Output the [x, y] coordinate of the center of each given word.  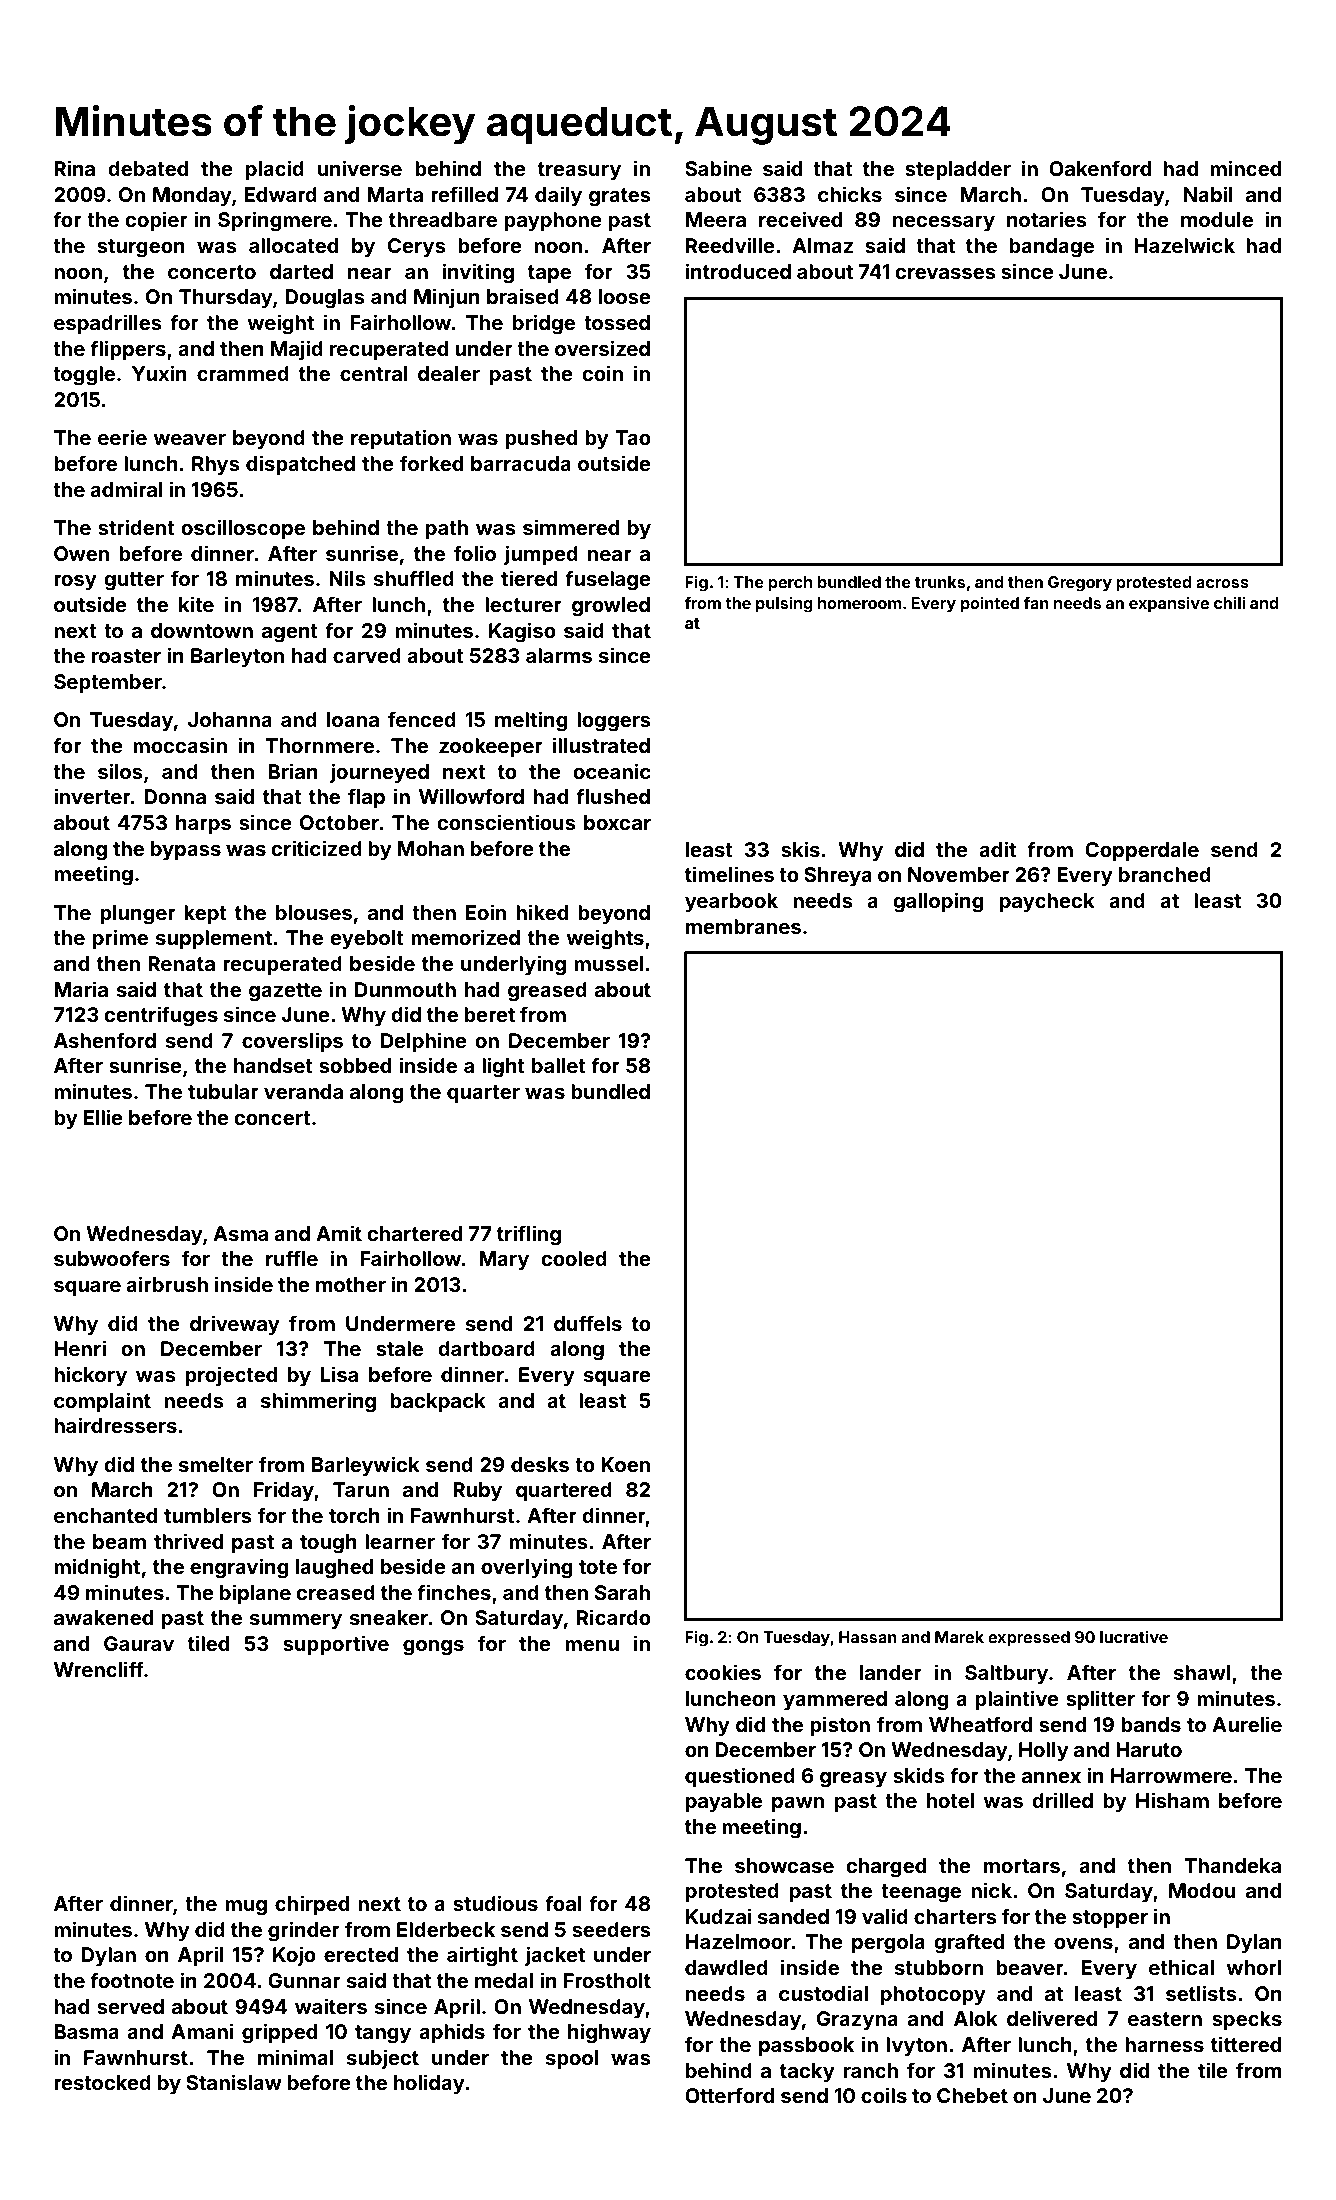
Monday [192, 196]
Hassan [868, 1637]
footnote [132, 1980]
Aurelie [1247, 1724]
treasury [579, 171]
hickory [90, 1376]
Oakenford [1100, 168]
